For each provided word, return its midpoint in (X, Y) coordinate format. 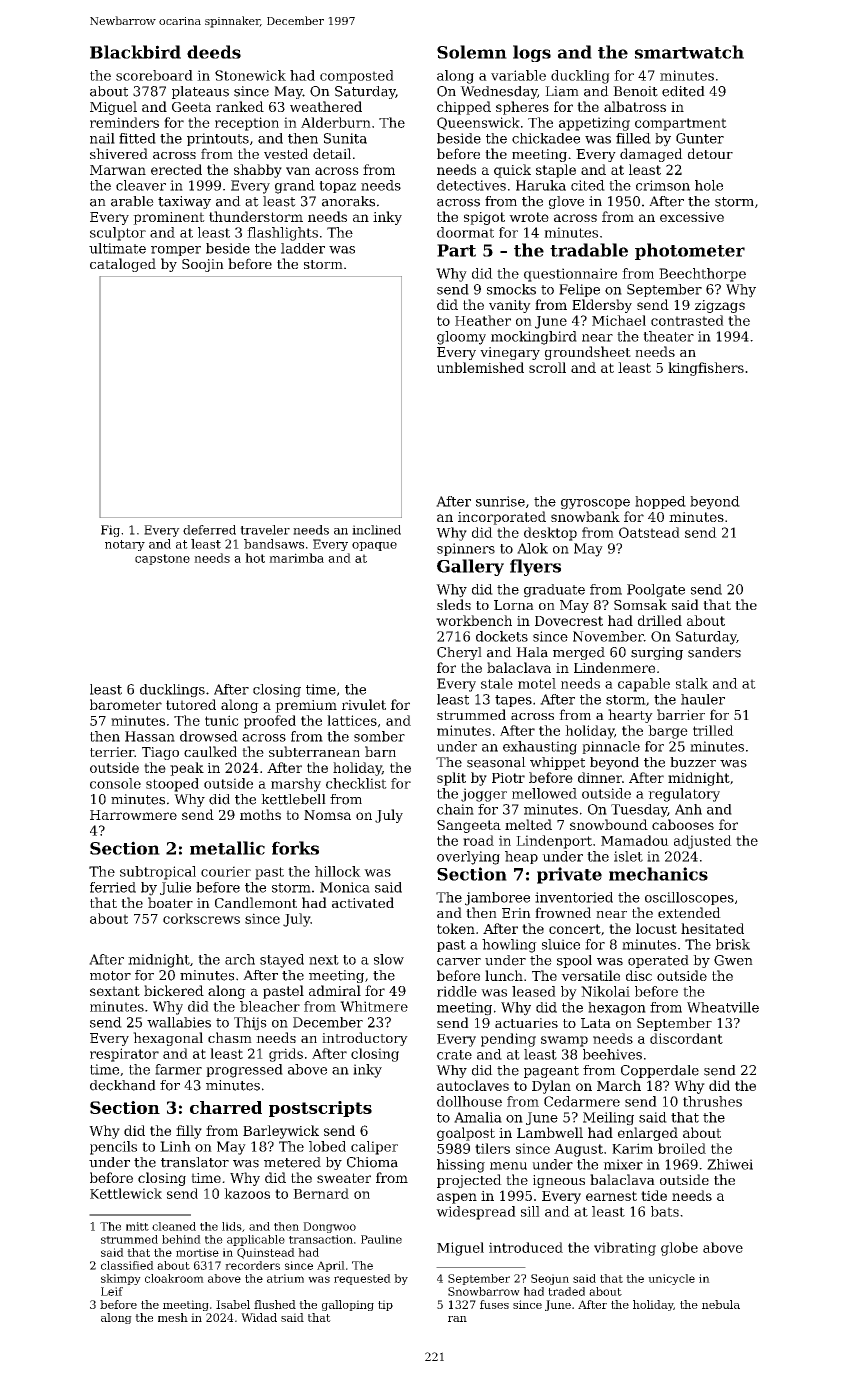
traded (566, 1291)
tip (385, 1305)
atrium (285, 1278)
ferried (113, 887)
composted (357, 77)
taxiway (184, 202)
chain (455, 809)
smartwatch (689, 52)
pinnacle (611, 747)
